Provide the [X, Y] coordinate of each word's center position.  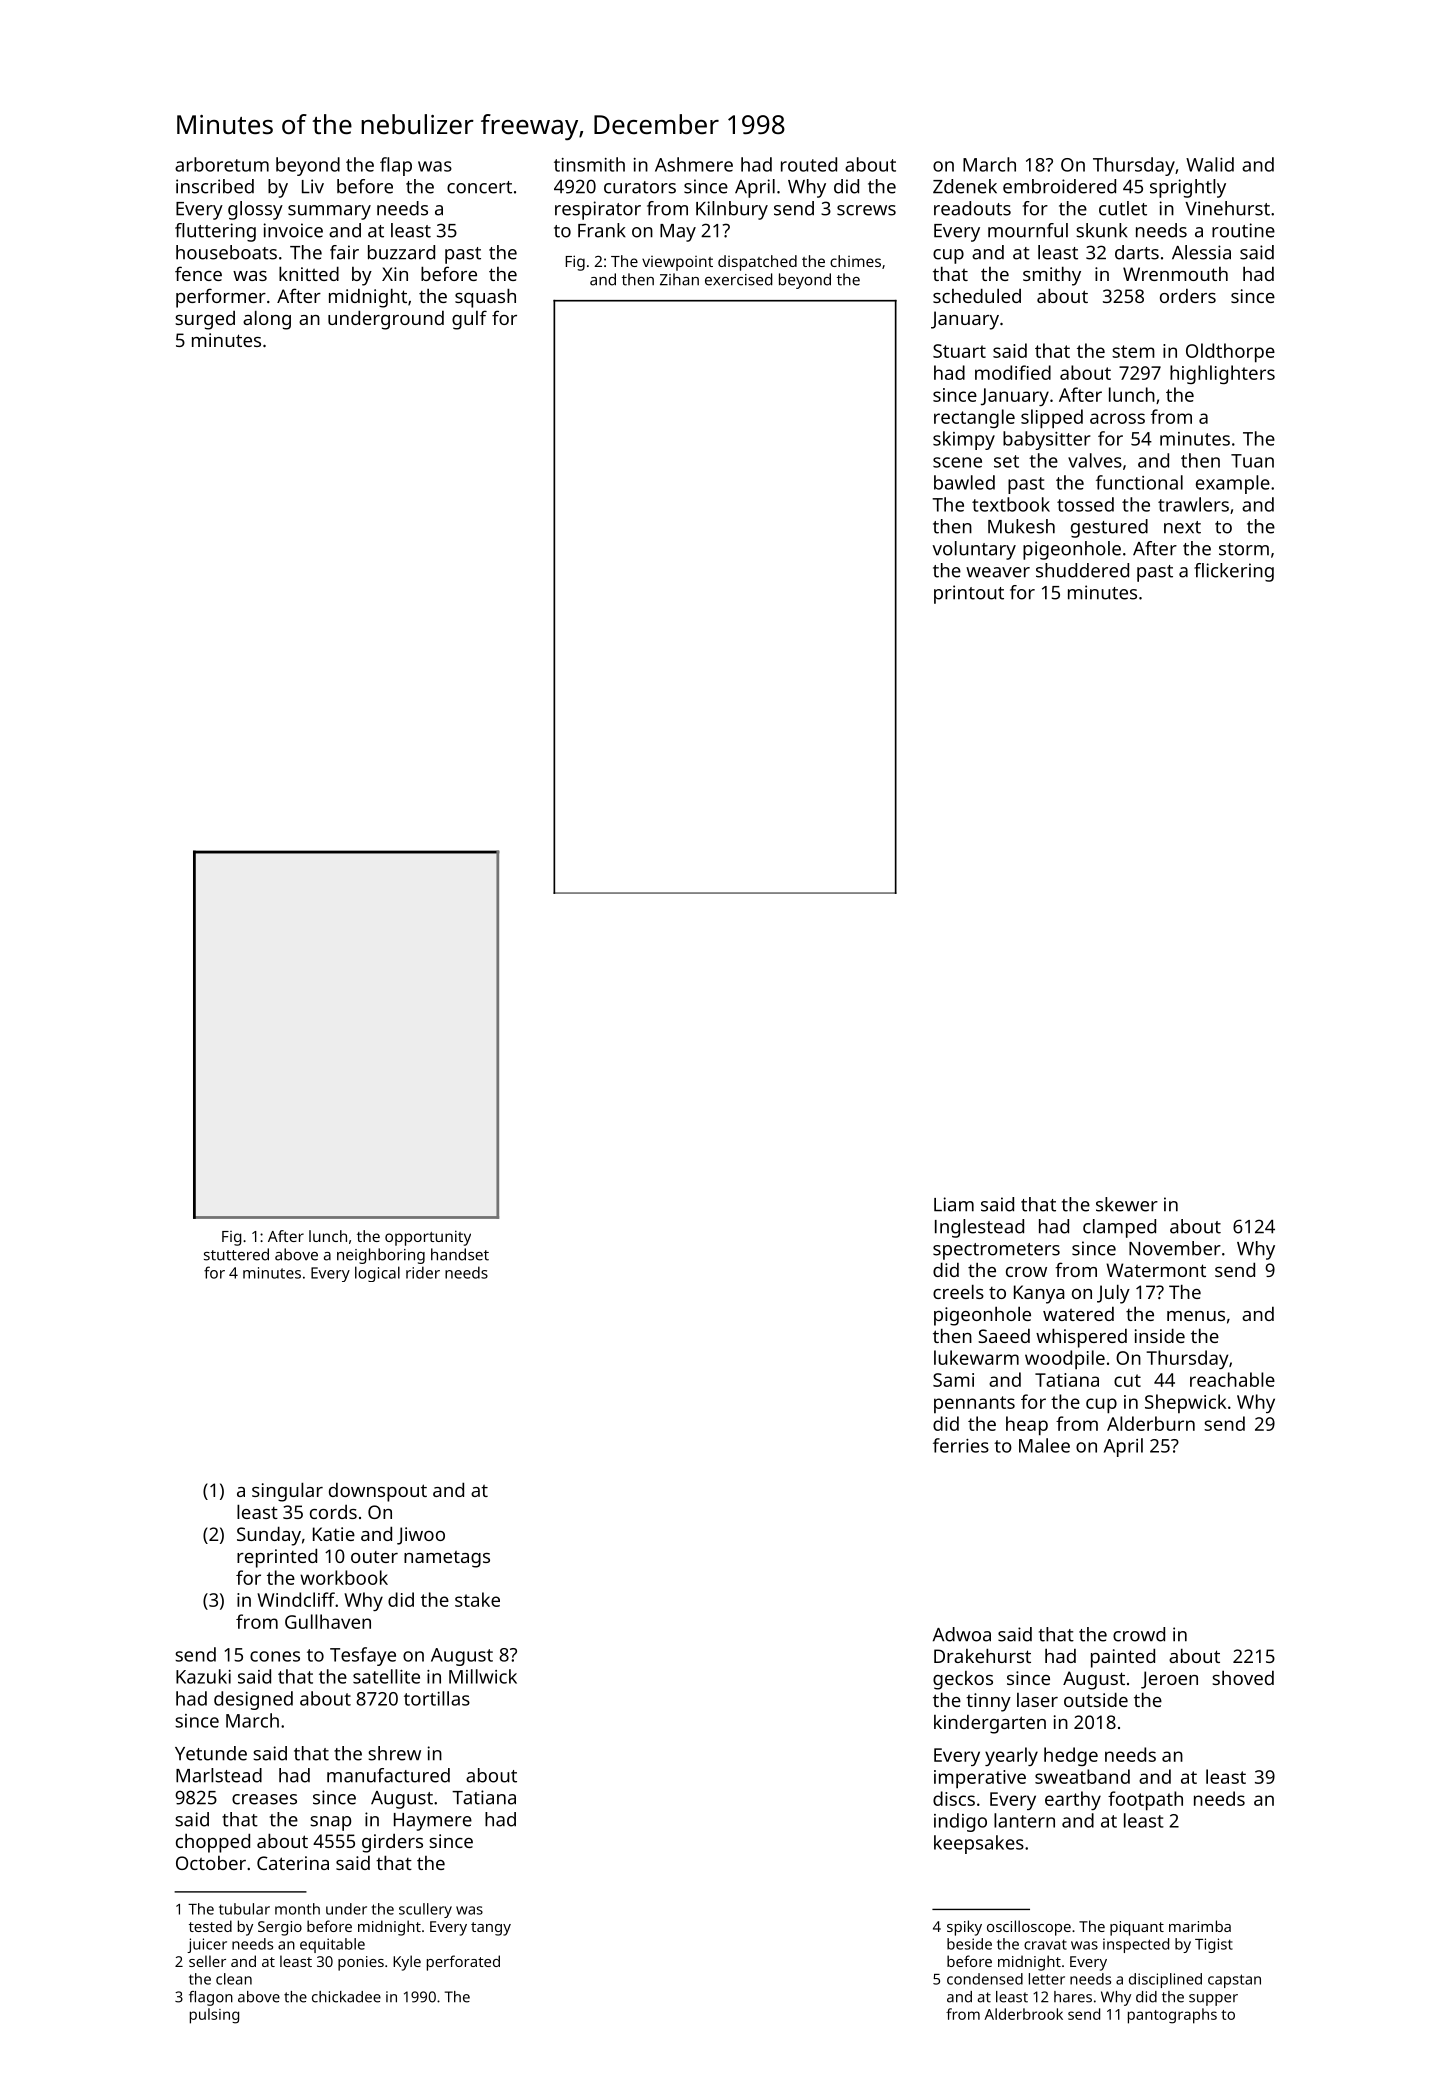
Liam [954, 1204]
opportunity [428, 1238]
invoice [293, 230]
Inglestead [979, 1228]
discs [954, 1798]
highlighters [1222, 374]
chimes [855, 261]
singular [287, 1492]
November [1175, 1248]
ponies [361, 1963]
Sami [953, 1380]
